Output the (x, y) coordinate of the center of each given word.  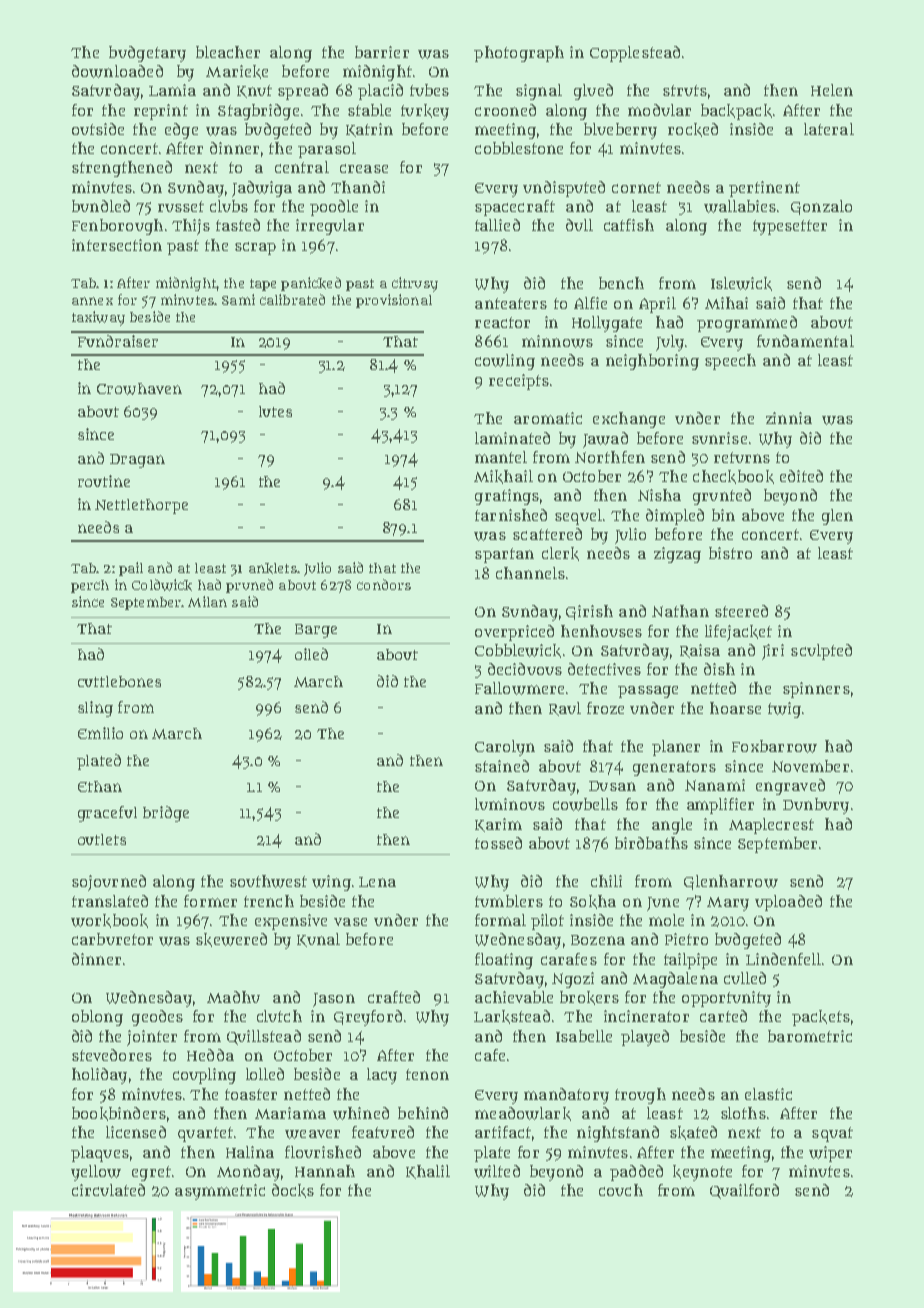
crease (364, 168)
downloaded (117, 71)
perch (90, 586)
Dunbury (816, 806)
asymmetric (220, 1192)
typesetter (790, 227)
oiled (311, 654)
